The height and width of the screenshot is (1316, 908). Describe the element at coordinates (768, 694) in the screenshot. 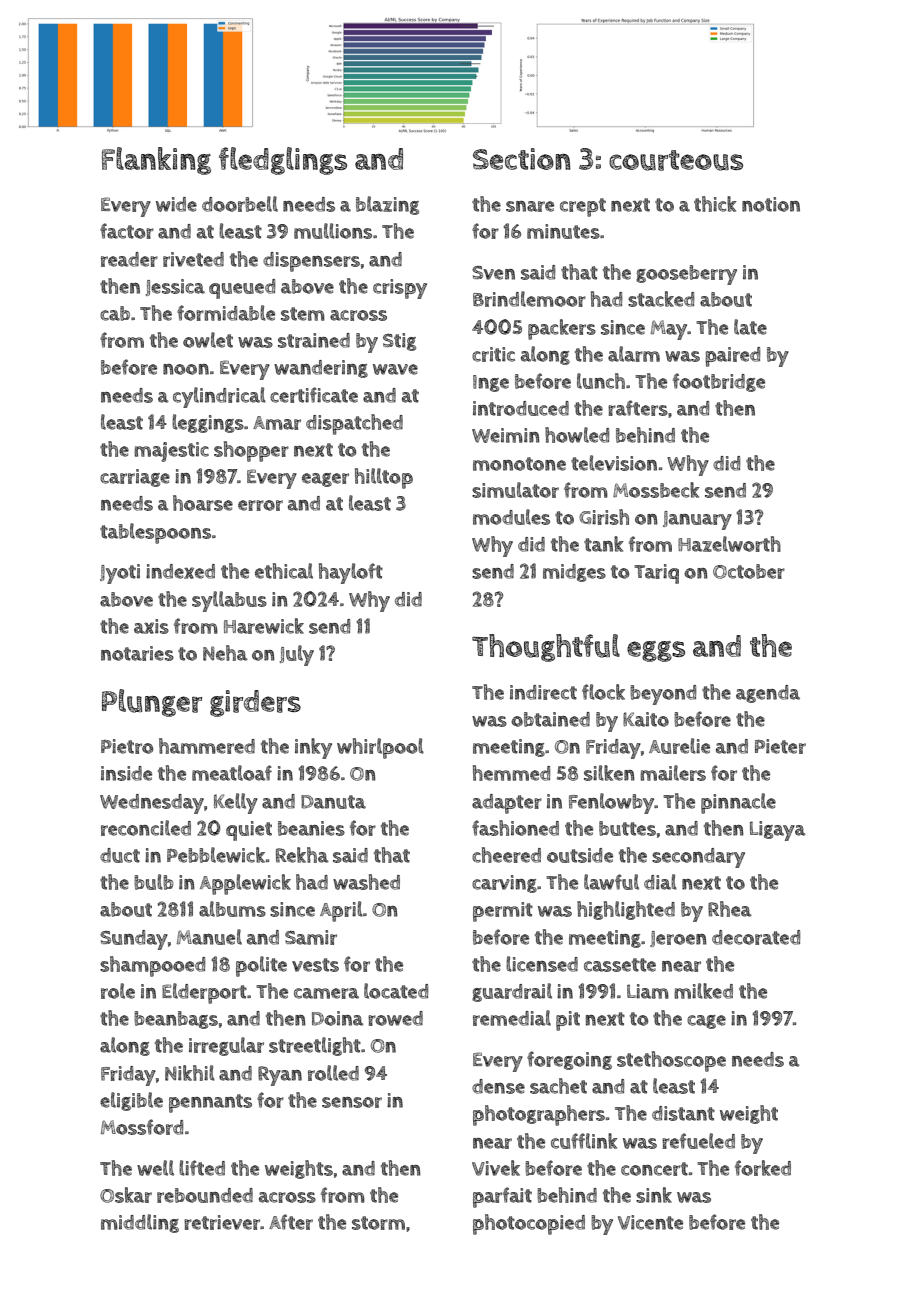

I see `agenda` at that location.
